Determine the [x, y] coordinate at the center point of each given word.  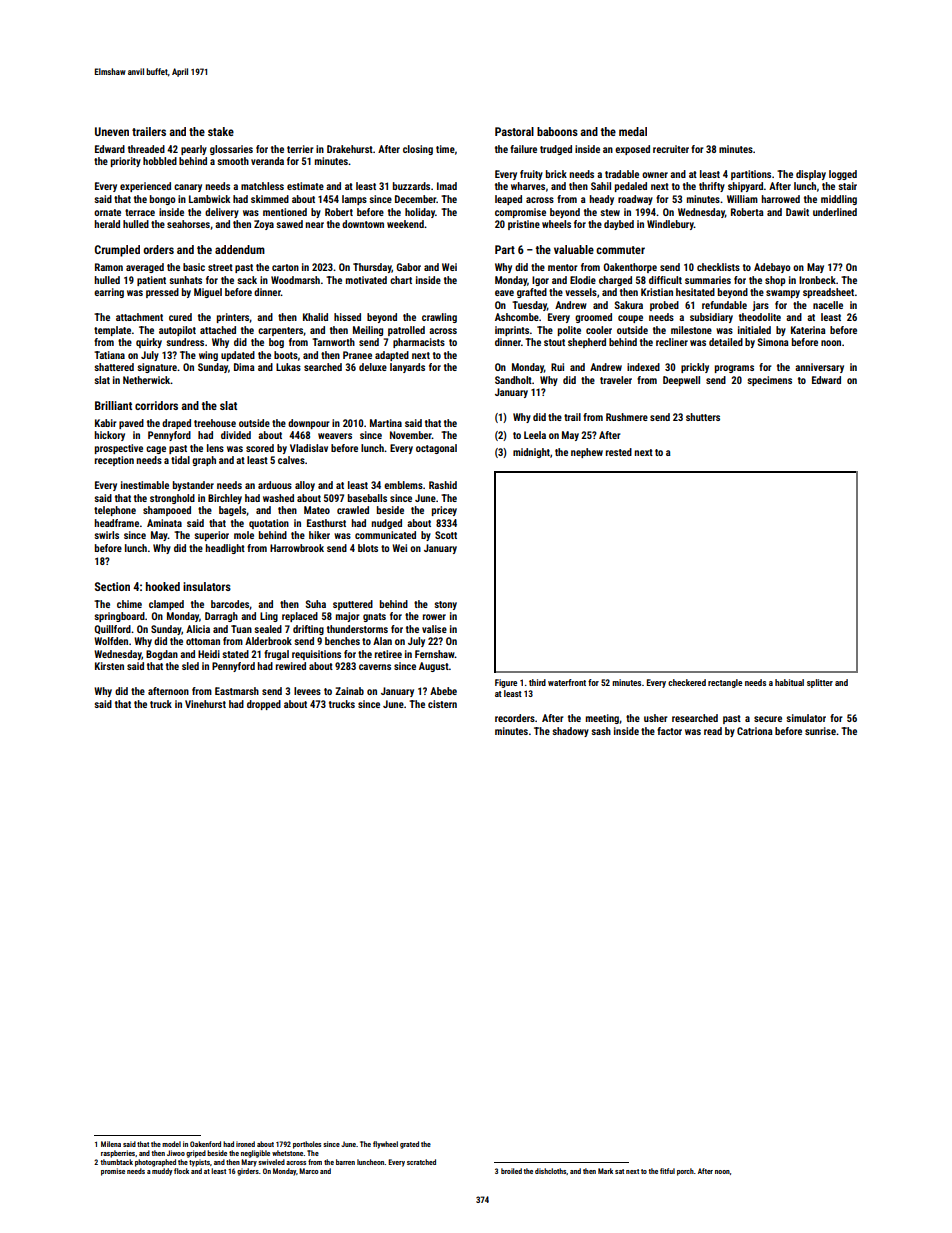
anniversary [819, 368]
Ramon [109, 267]
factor [669, 731]
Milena [111, 1144]
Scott [446, 535]
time [445, 149]
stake [221, 131]
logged [843, 175]
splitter [820, 683]
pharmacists [419, 343]
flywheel [385, 1145]
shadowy [571, 732]
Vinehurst [205, 704]
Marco [308, 1171]
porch [685, 1172]
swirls [107, 535]
